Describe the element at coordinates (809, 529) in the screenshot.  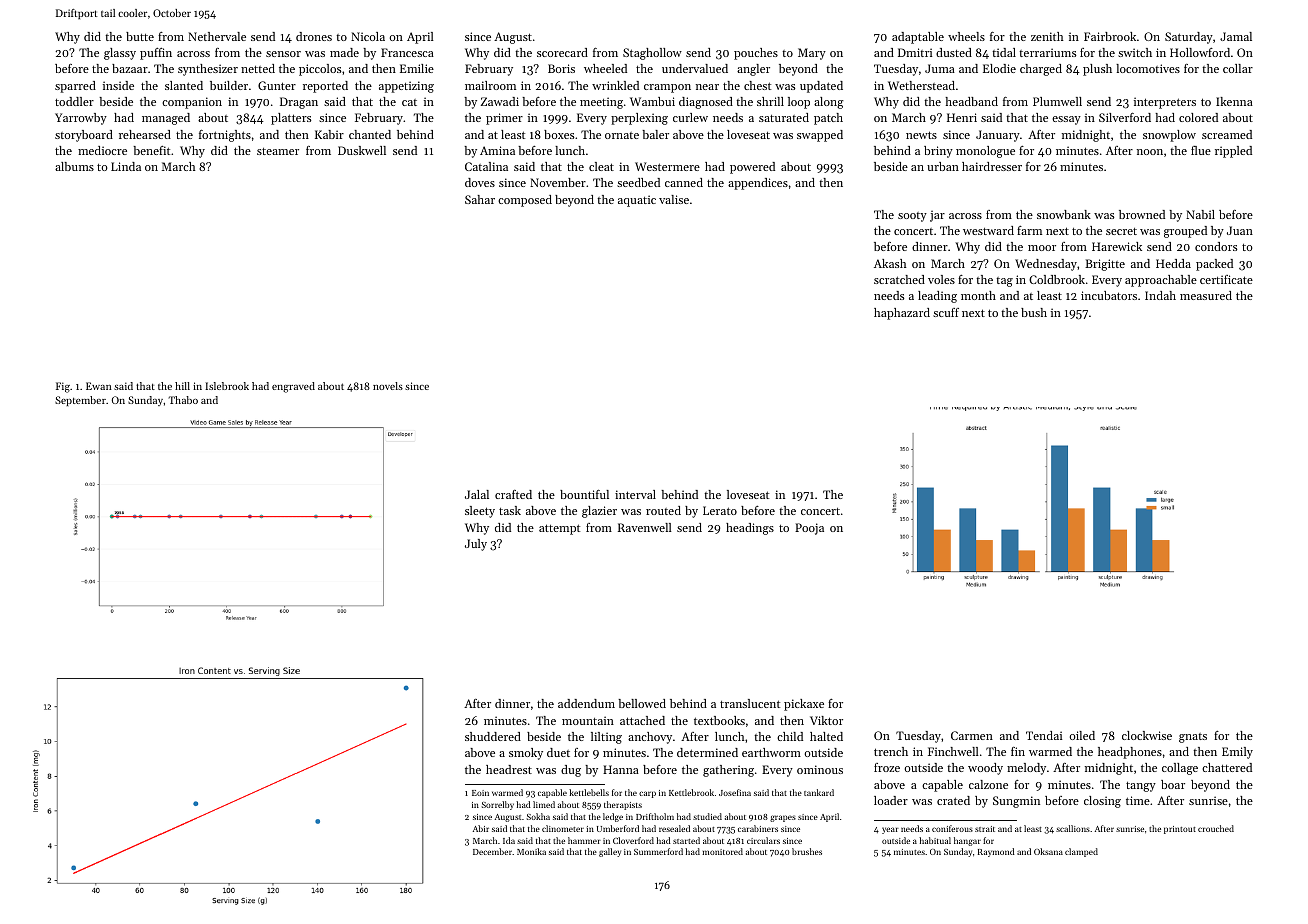
I see `Pooja` at that location.
